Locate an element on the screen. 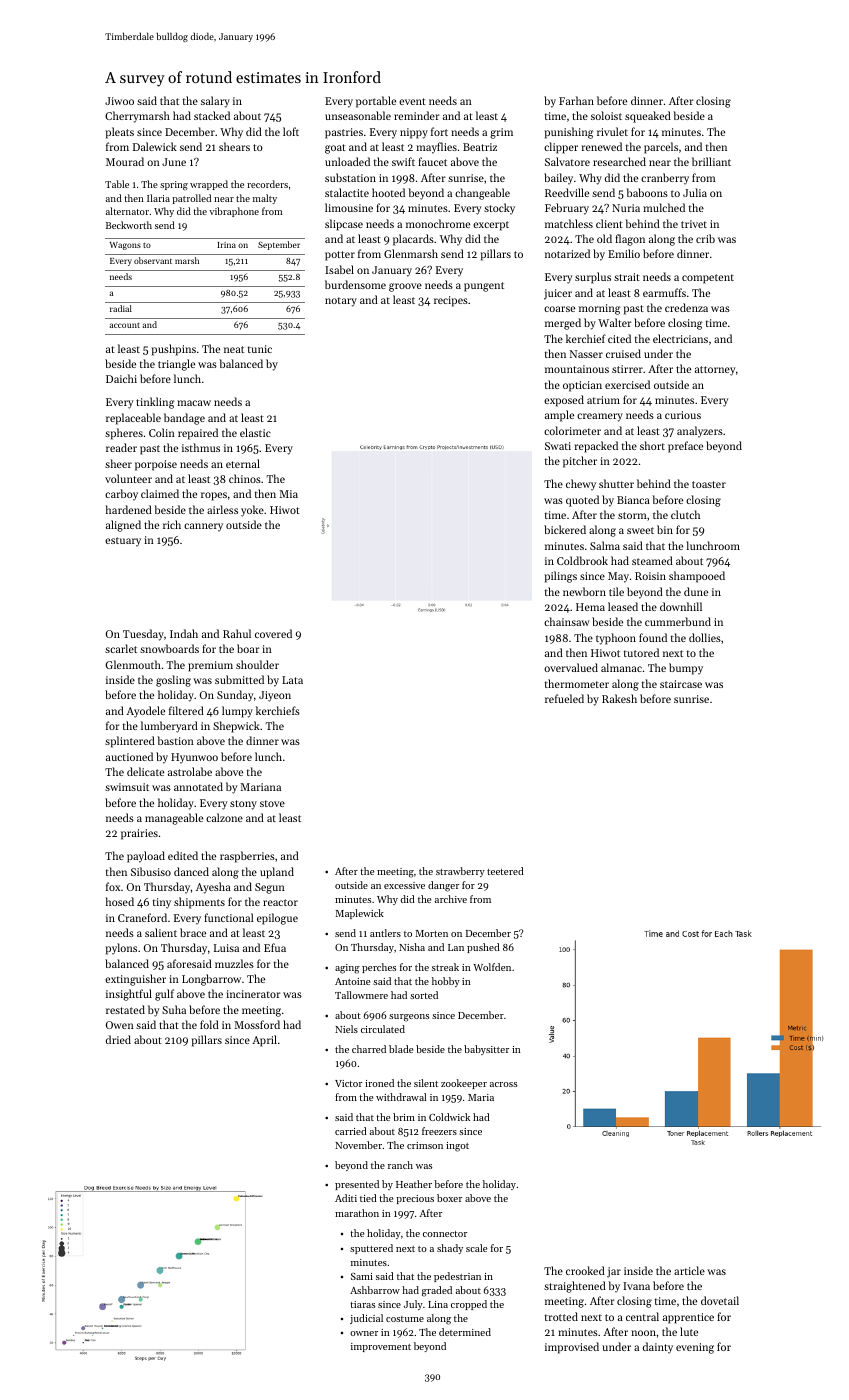 Image resolution: width=849 pixels, height=1400 pixels. juicer is located at coordinates (558, 294).
